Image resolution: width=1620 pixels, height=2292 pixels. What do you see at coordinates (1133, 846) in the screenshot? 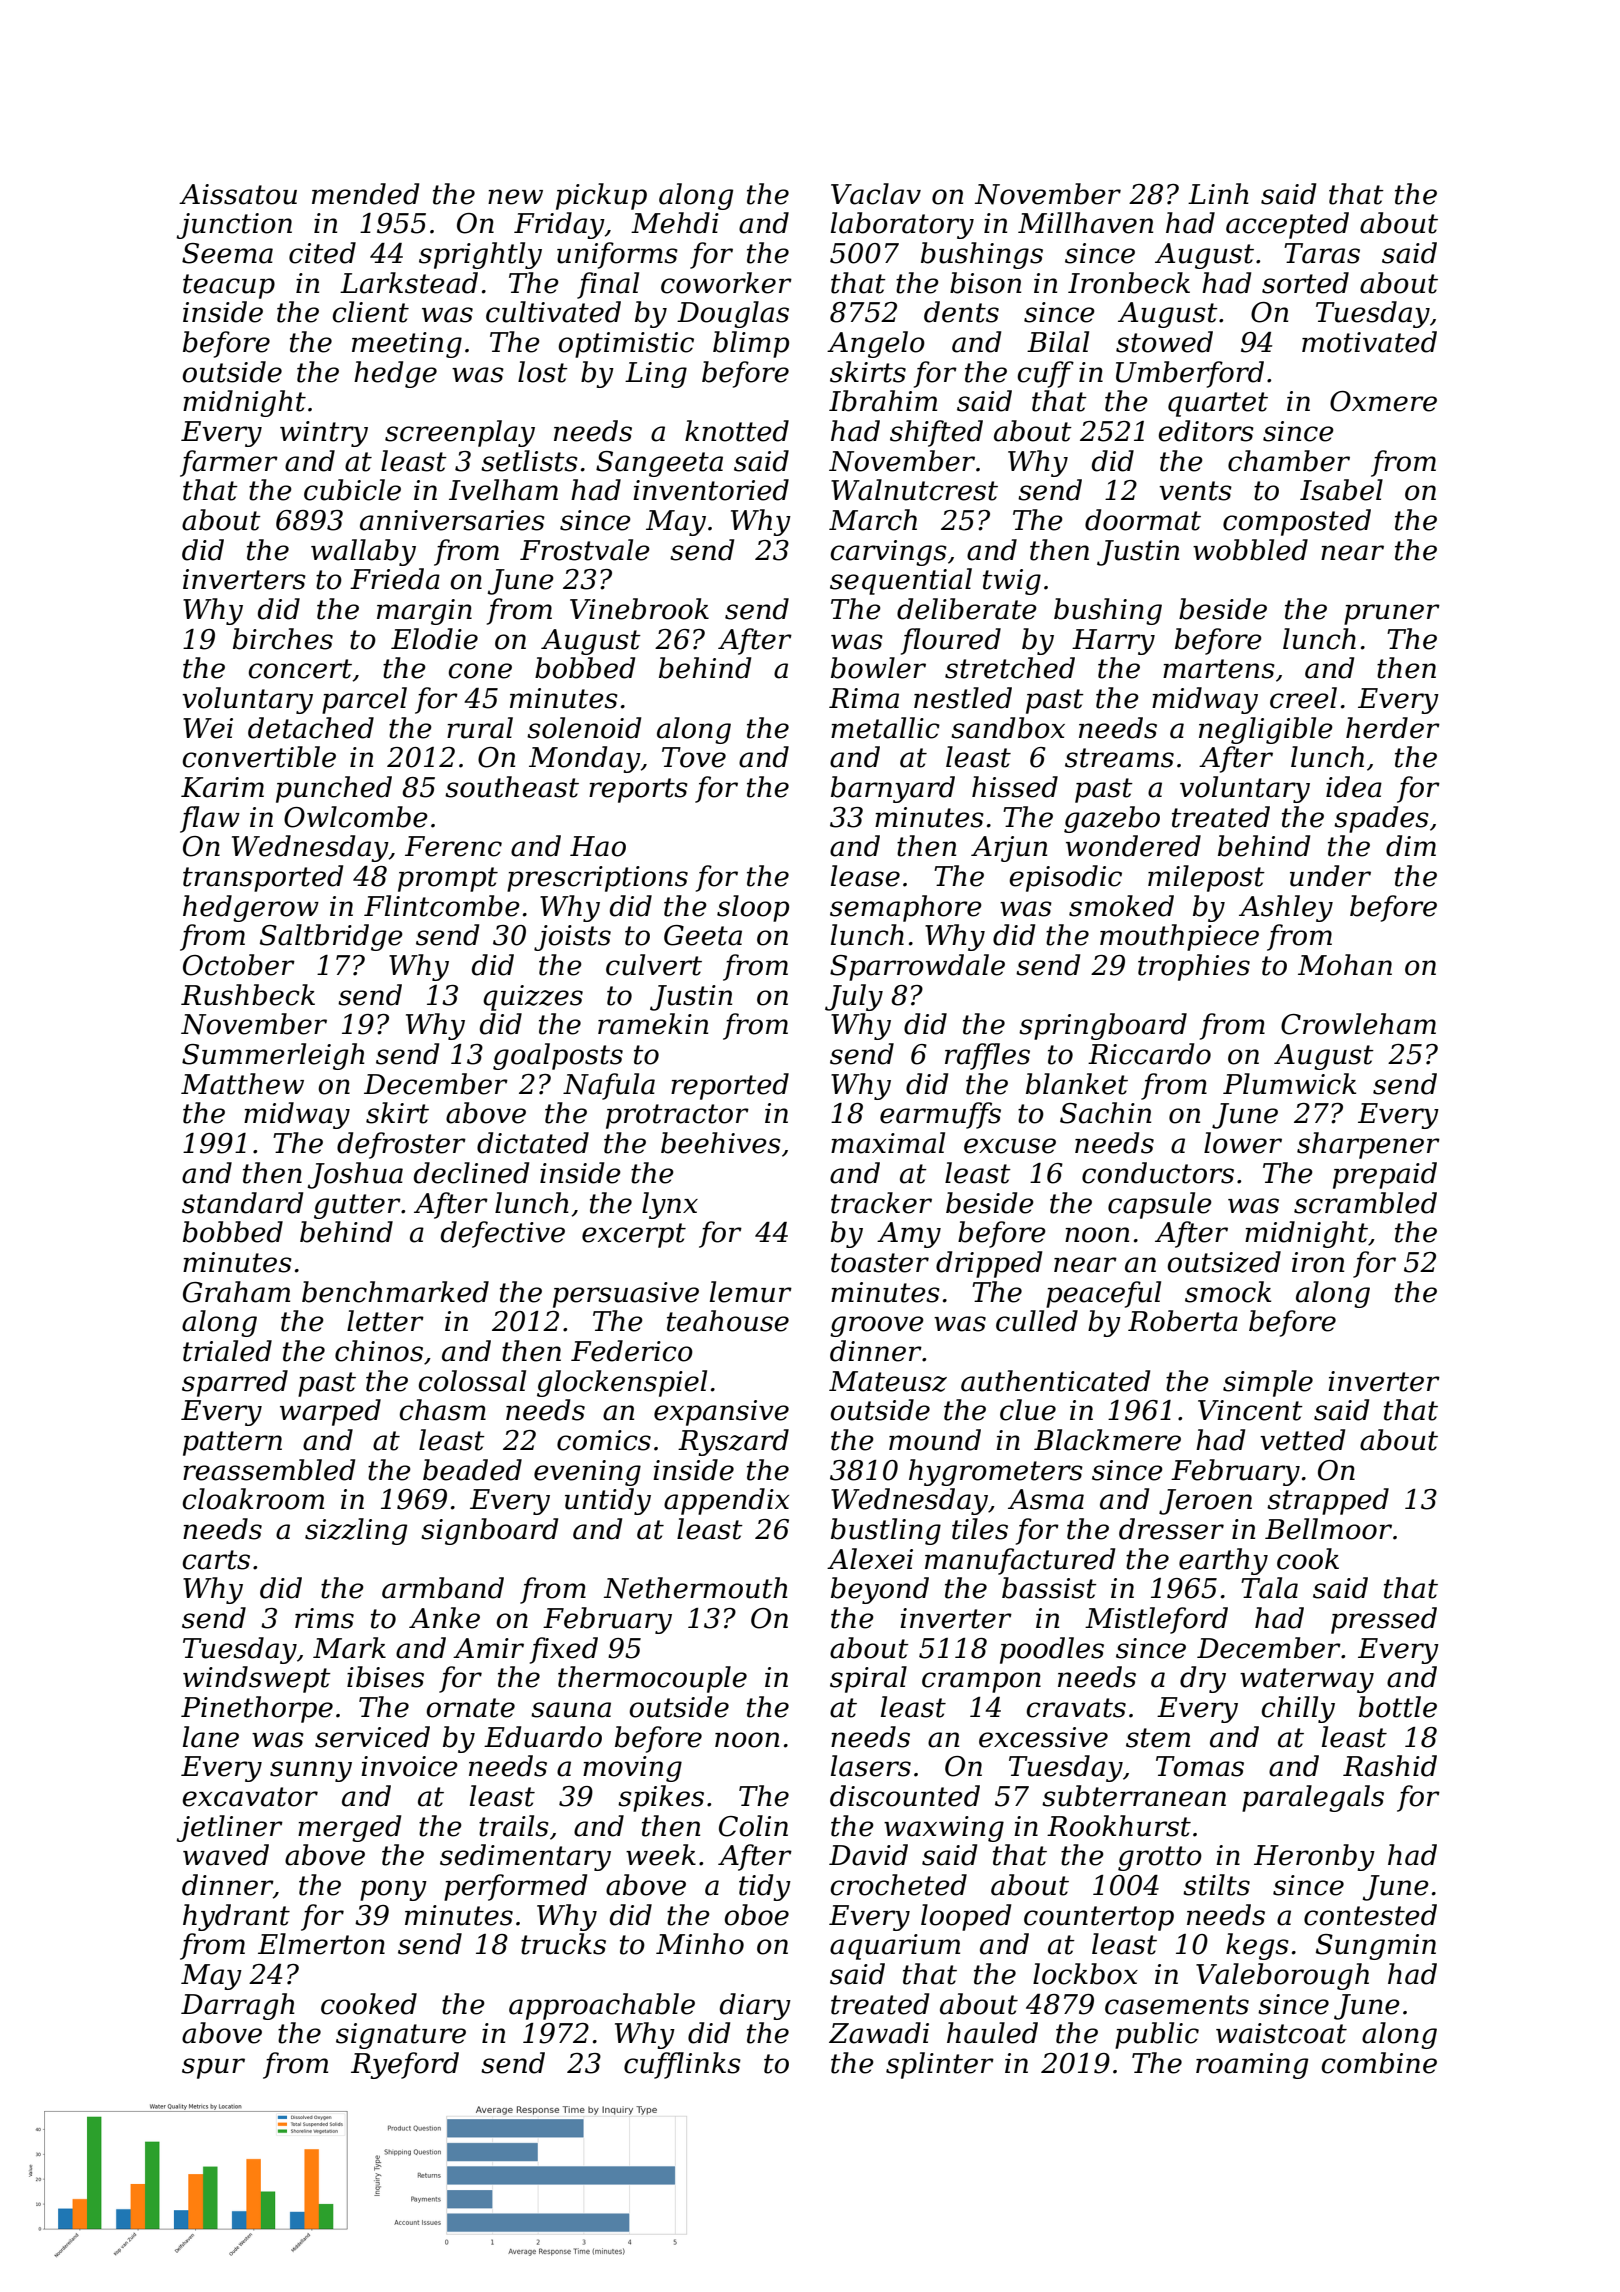
I see `wondered` at bounding box center [1133, 846].
